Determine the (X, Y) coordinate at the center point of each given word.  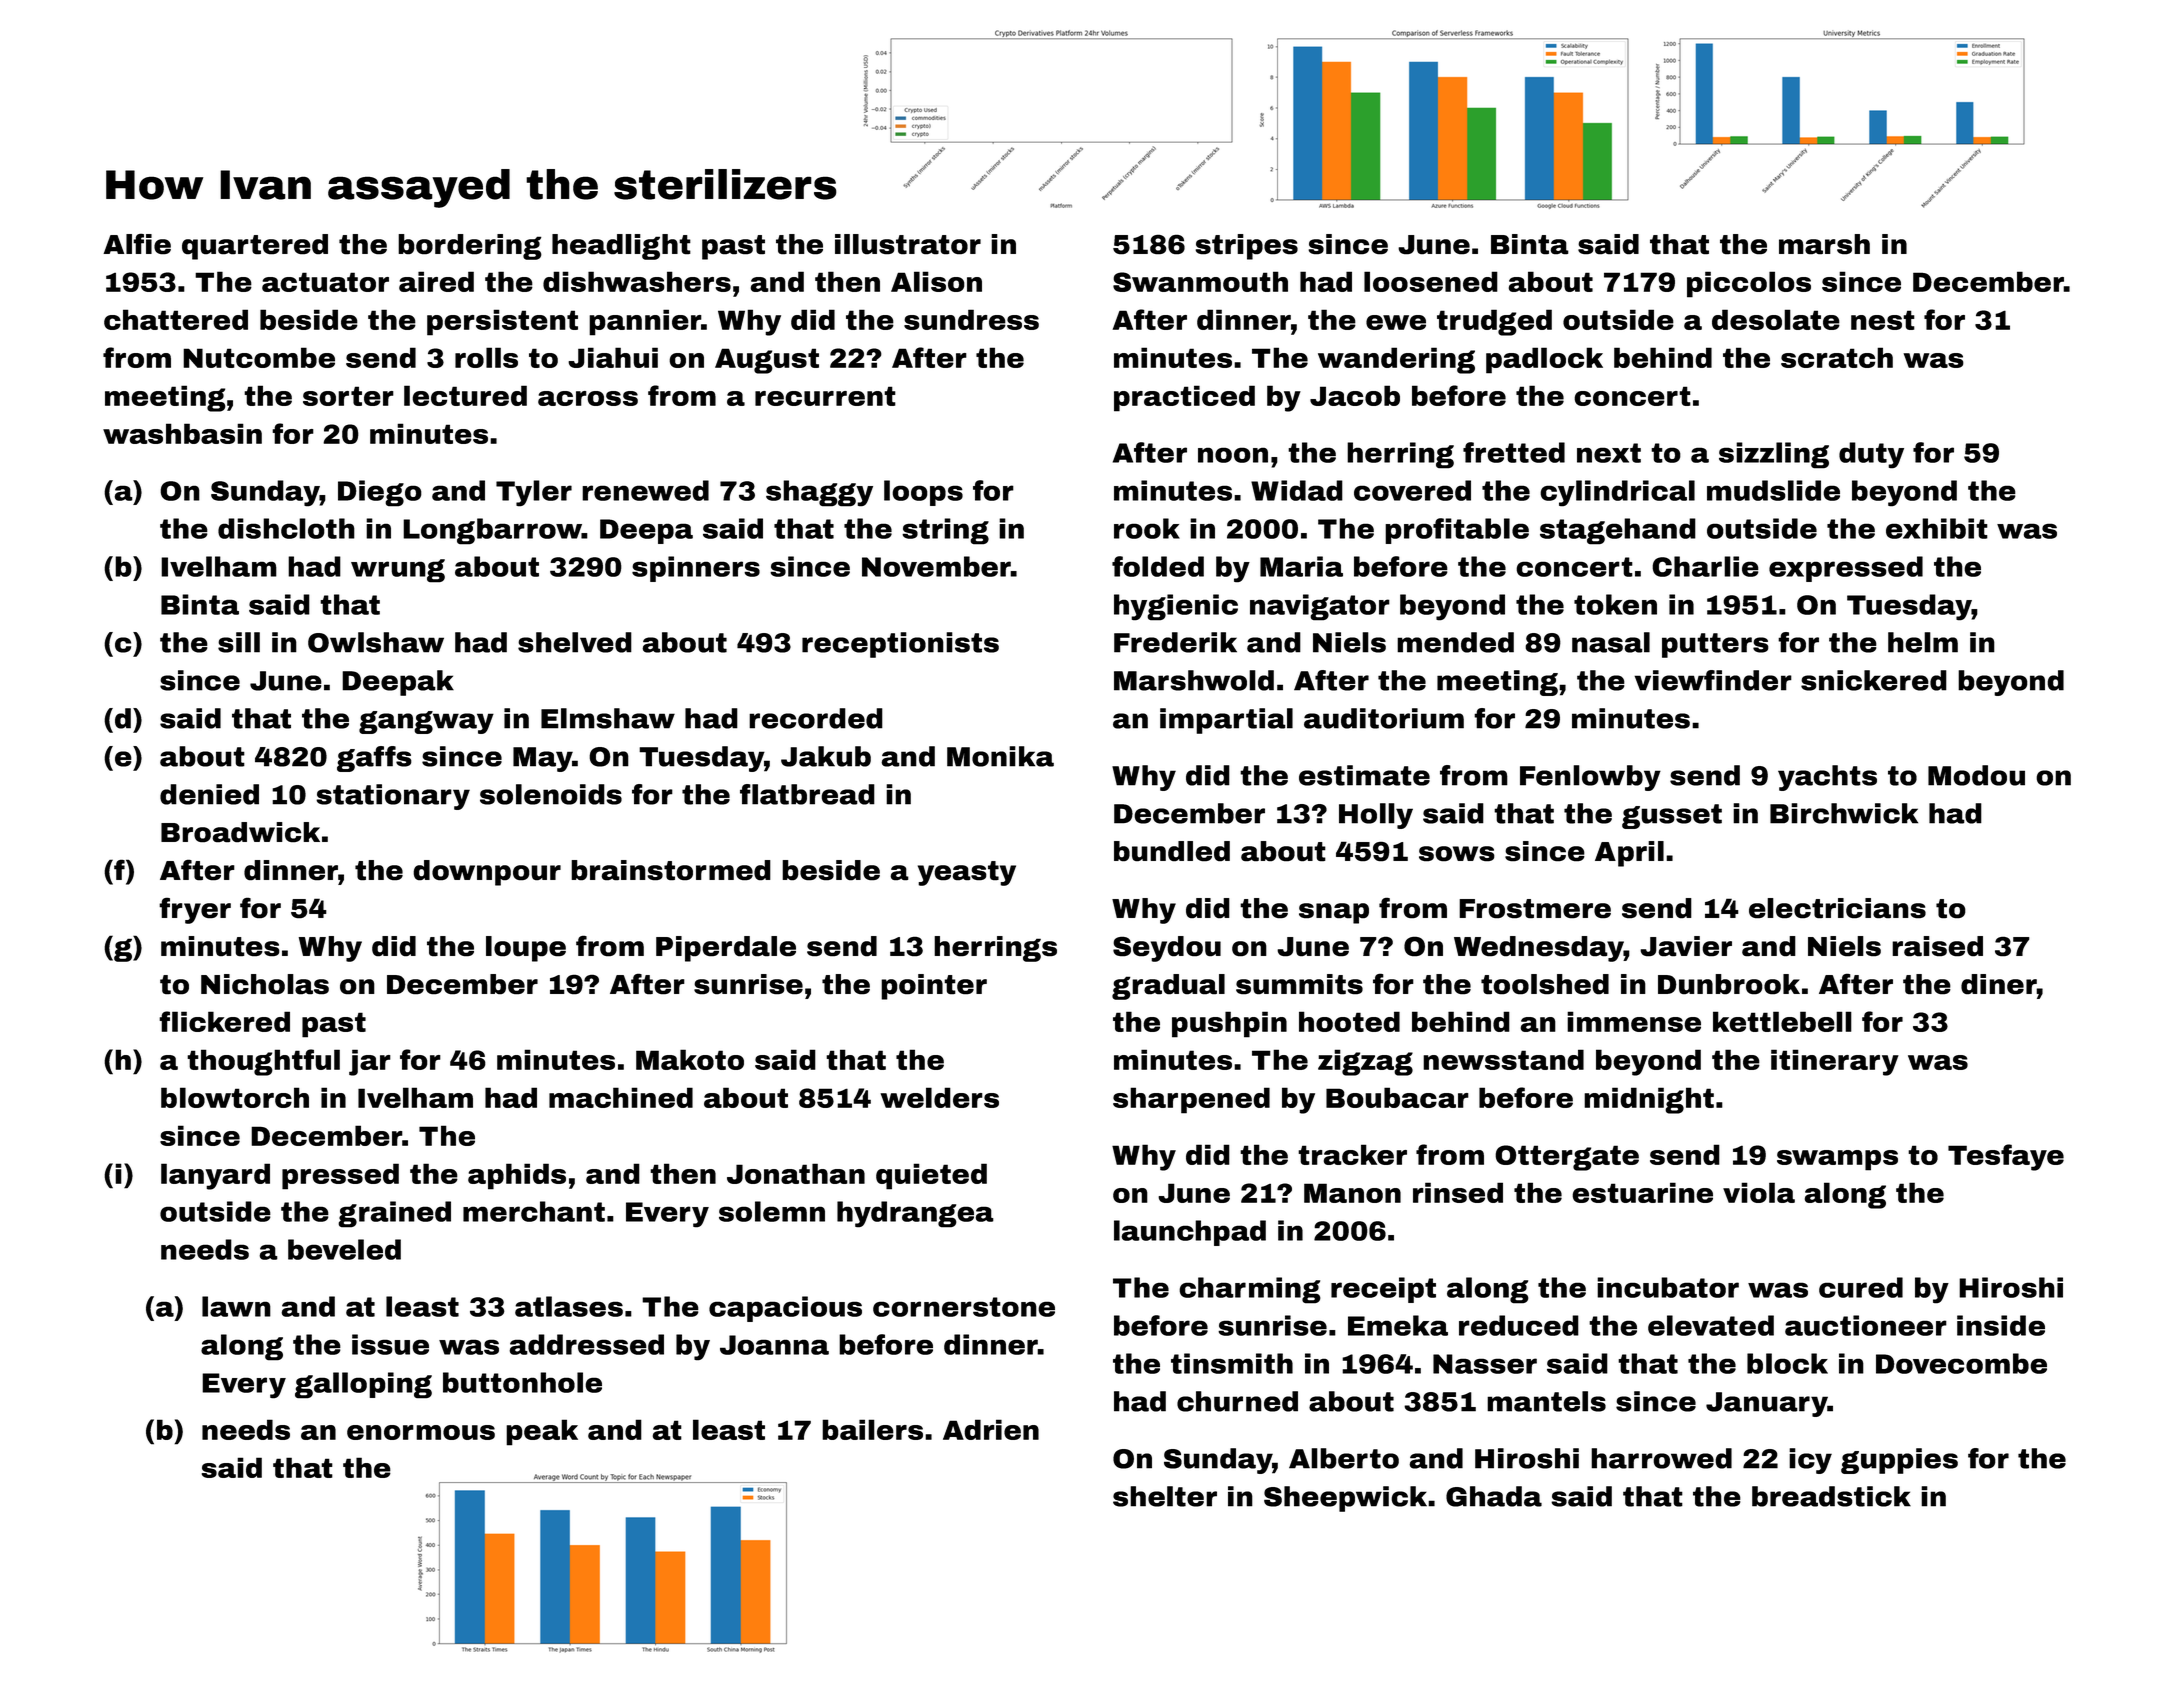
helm (1923, 642)
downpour (487, 873)
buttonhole (522, 1382)
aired (436, 281)
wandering (1396, 360)
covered (1412, 490)
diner (1999, 984)
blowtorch (235, 1097)
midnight (1649, 1100)
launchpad (1190, 1233)
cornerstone (964, 1307)
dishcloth (286, 528)
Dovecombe (1961, 1363)
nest (1883, 320)
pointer (934, 987)
